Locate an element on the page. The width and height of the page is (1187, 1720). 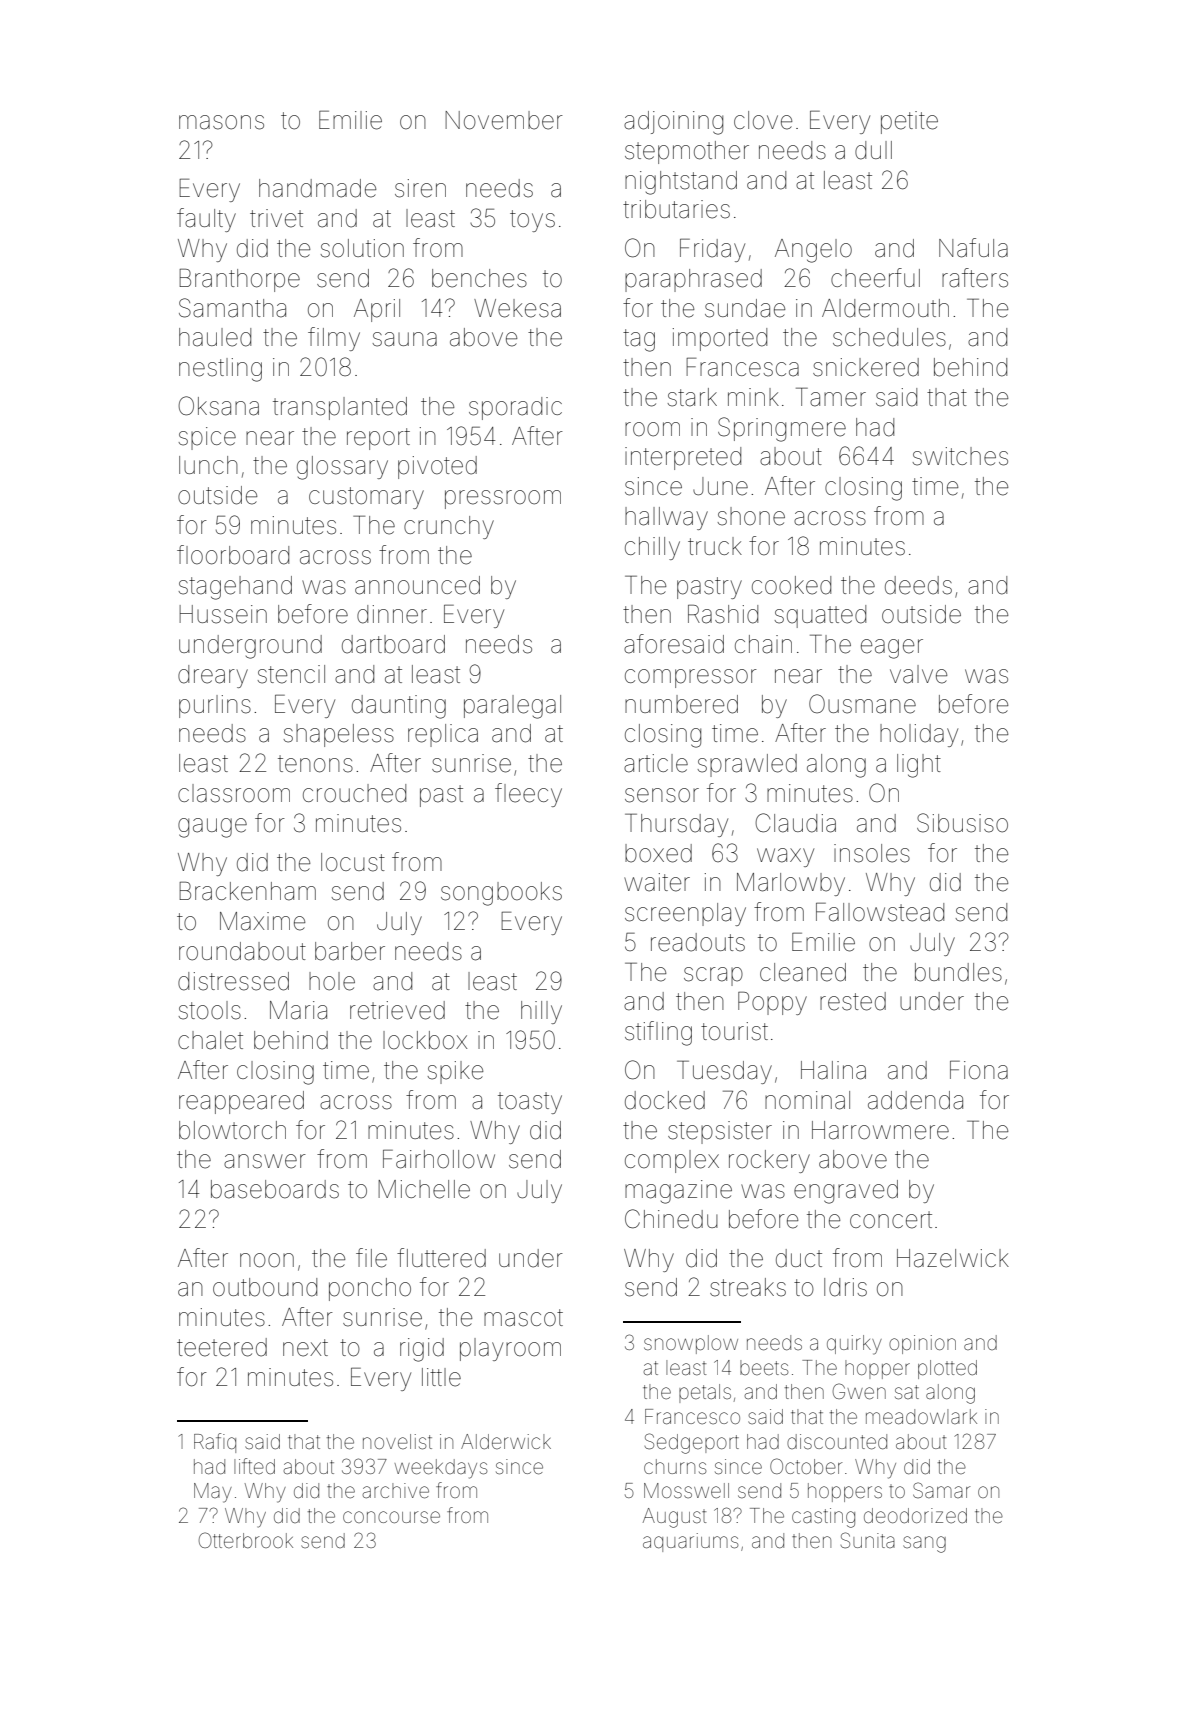
crouched is located at coordinates (354, 793).
